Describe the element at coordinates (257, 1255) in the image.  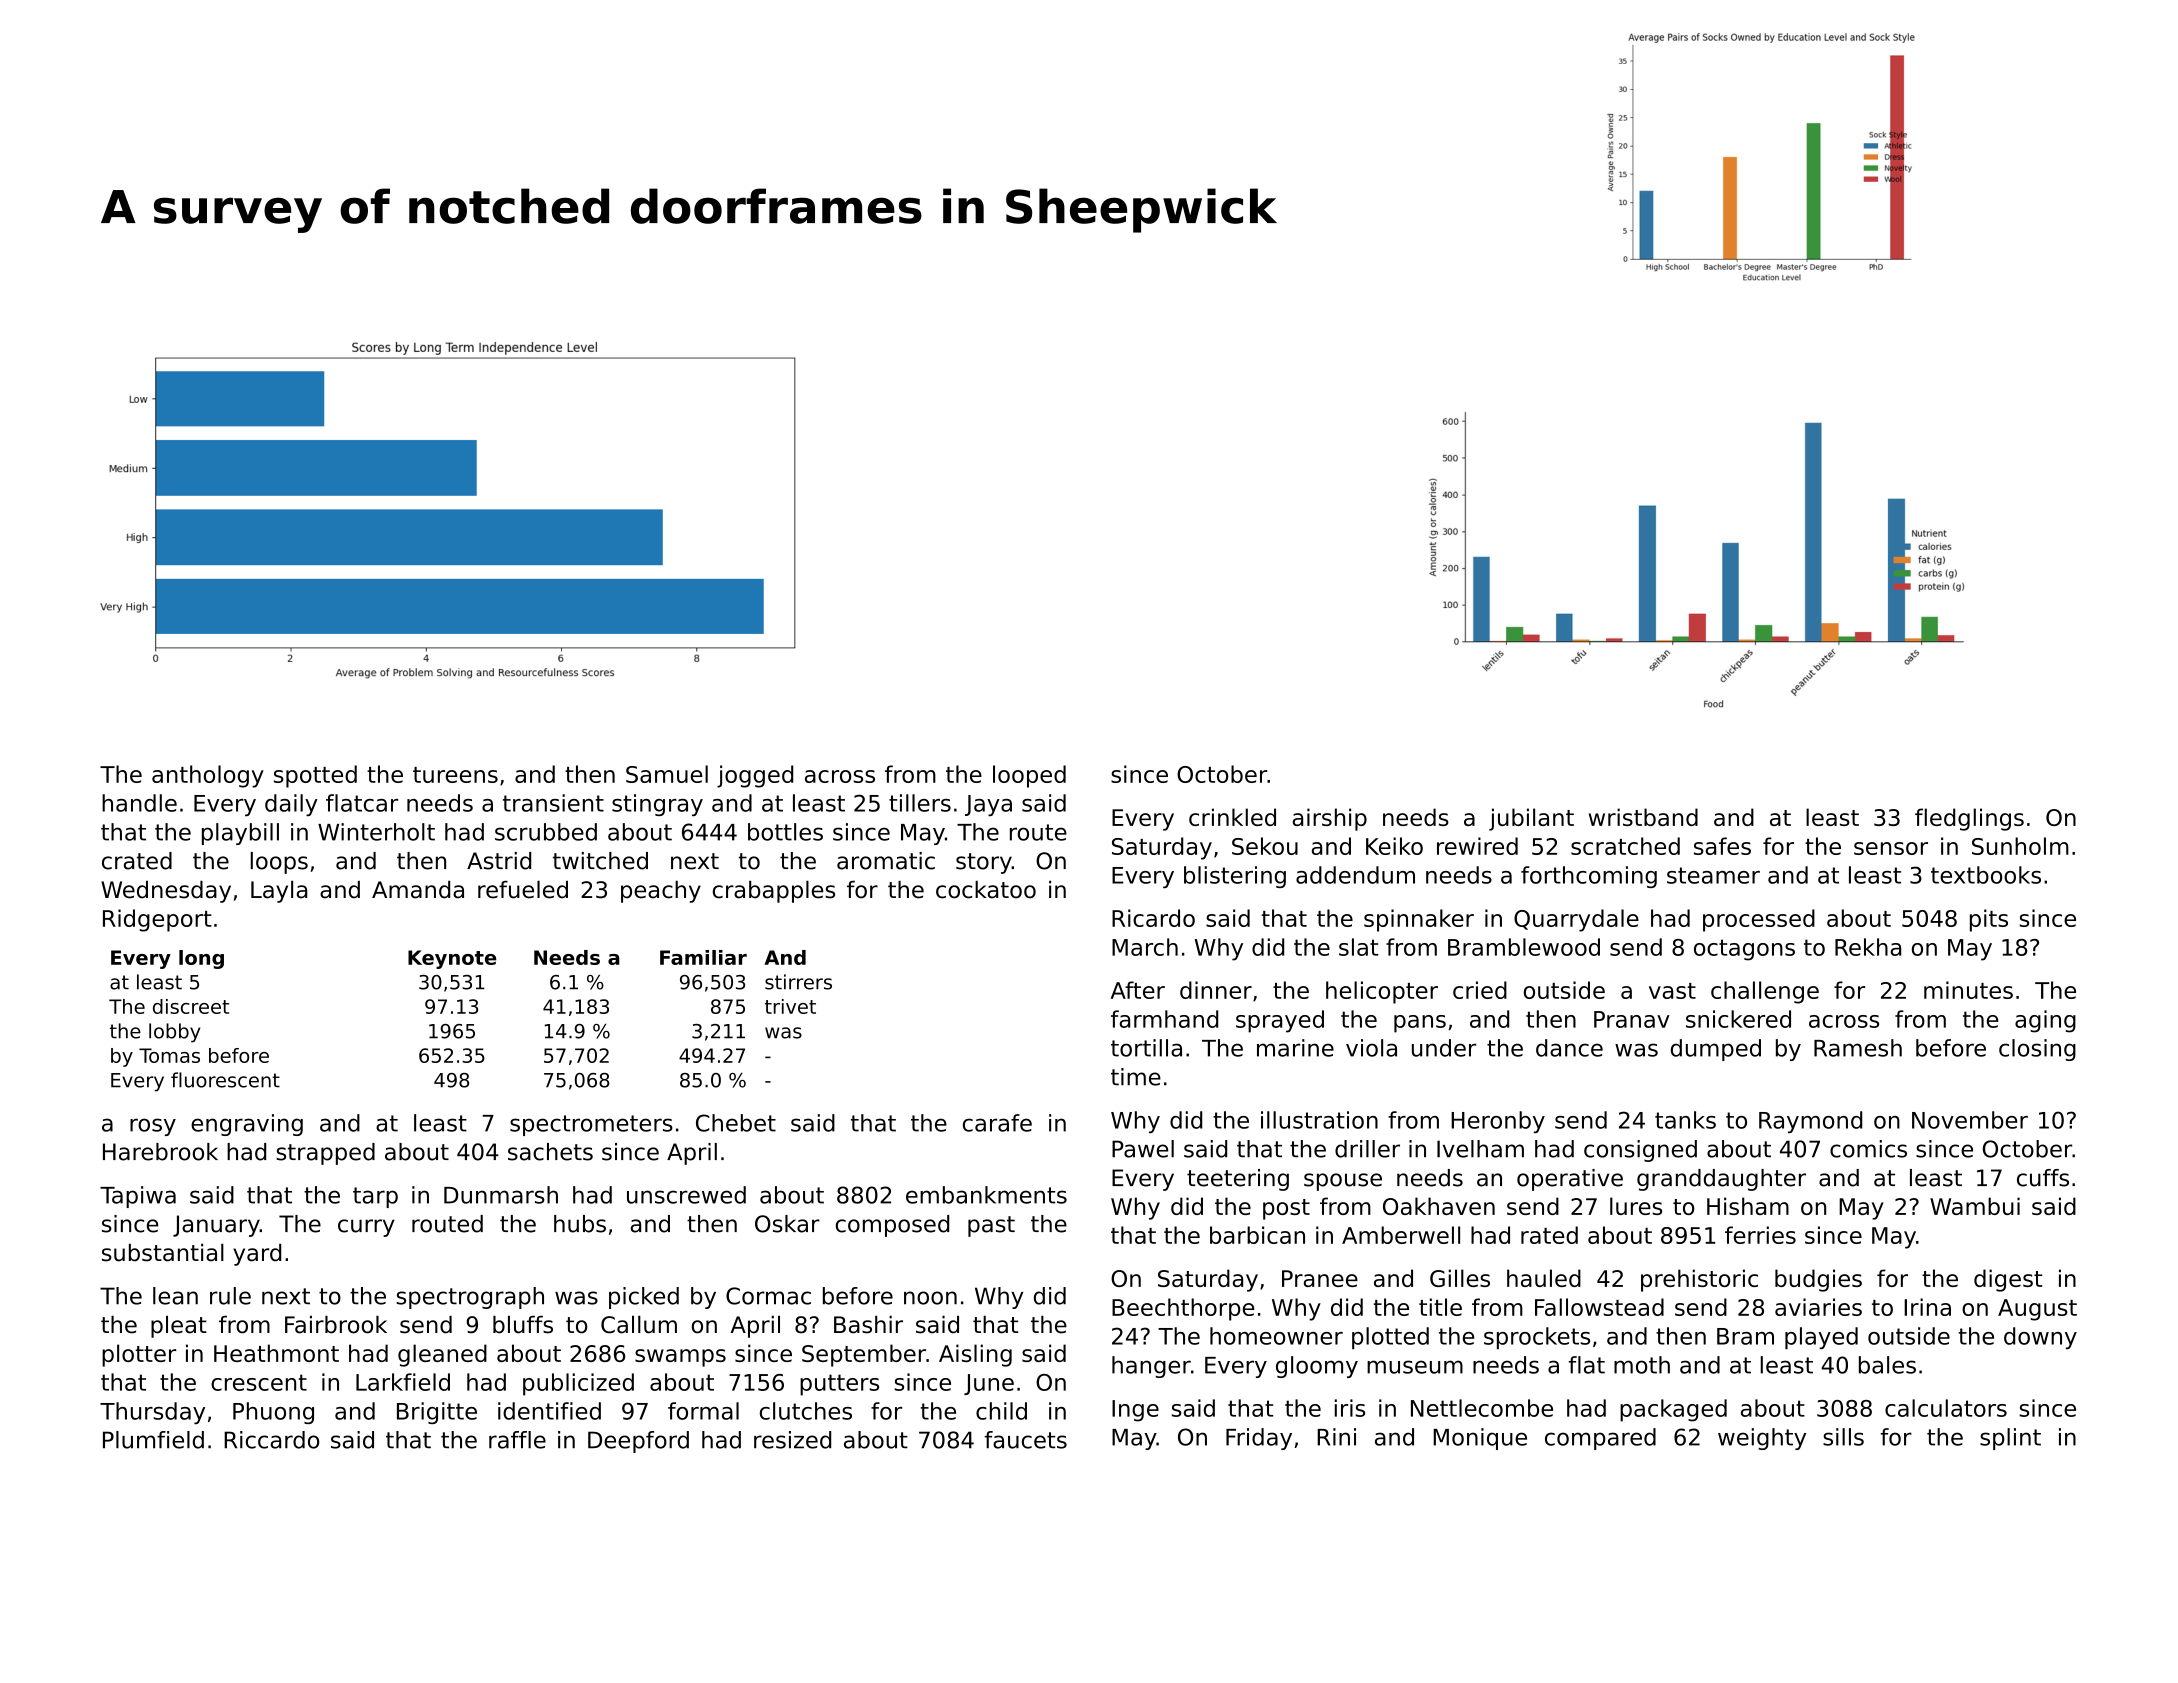
I see `yard` at that location.
